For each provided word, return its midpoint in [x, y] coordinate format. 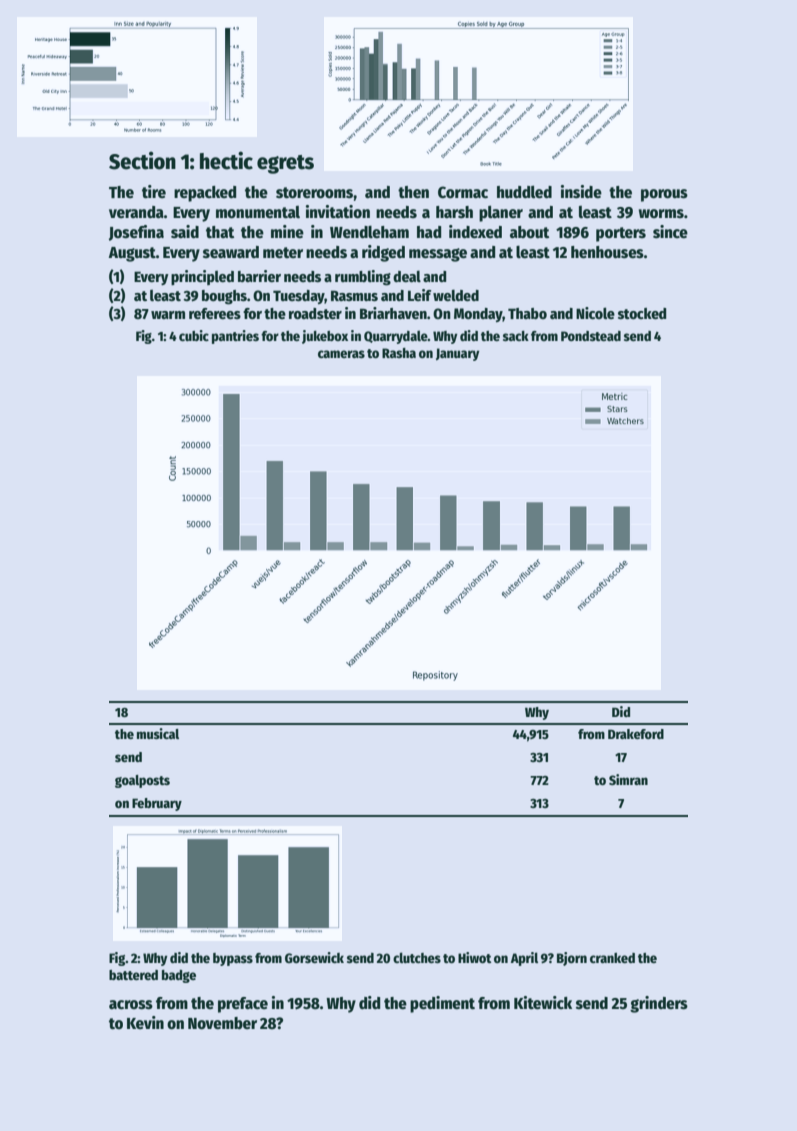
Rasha [399, 353]
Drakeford [636, 734]
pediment [442, 1004]
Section [142, 160]
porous [664, 195]
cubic [194, 335]
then [413, 192]
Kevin [145, 1022]
